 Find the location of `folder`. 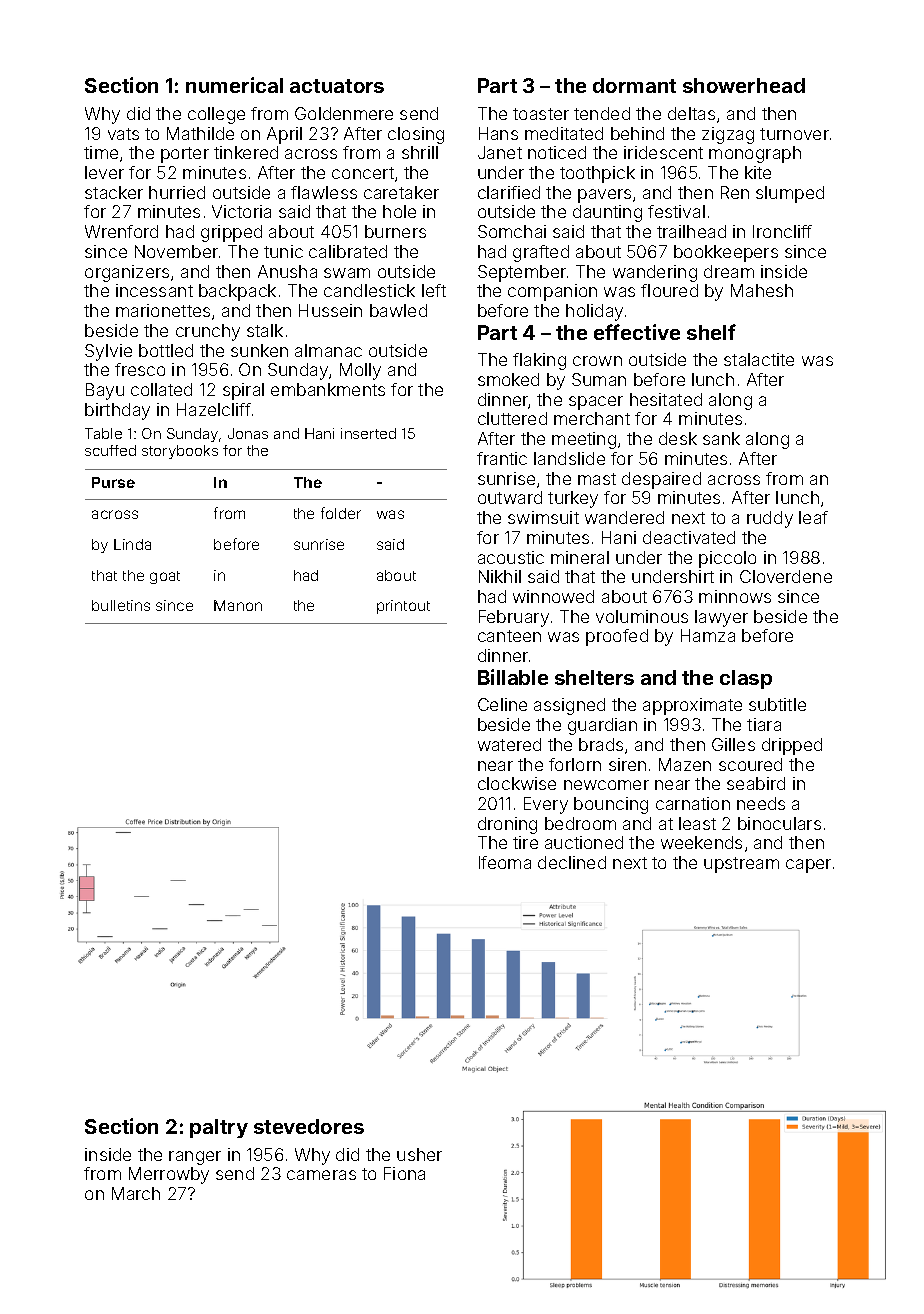

folder is located at coordinates (341, 513).
